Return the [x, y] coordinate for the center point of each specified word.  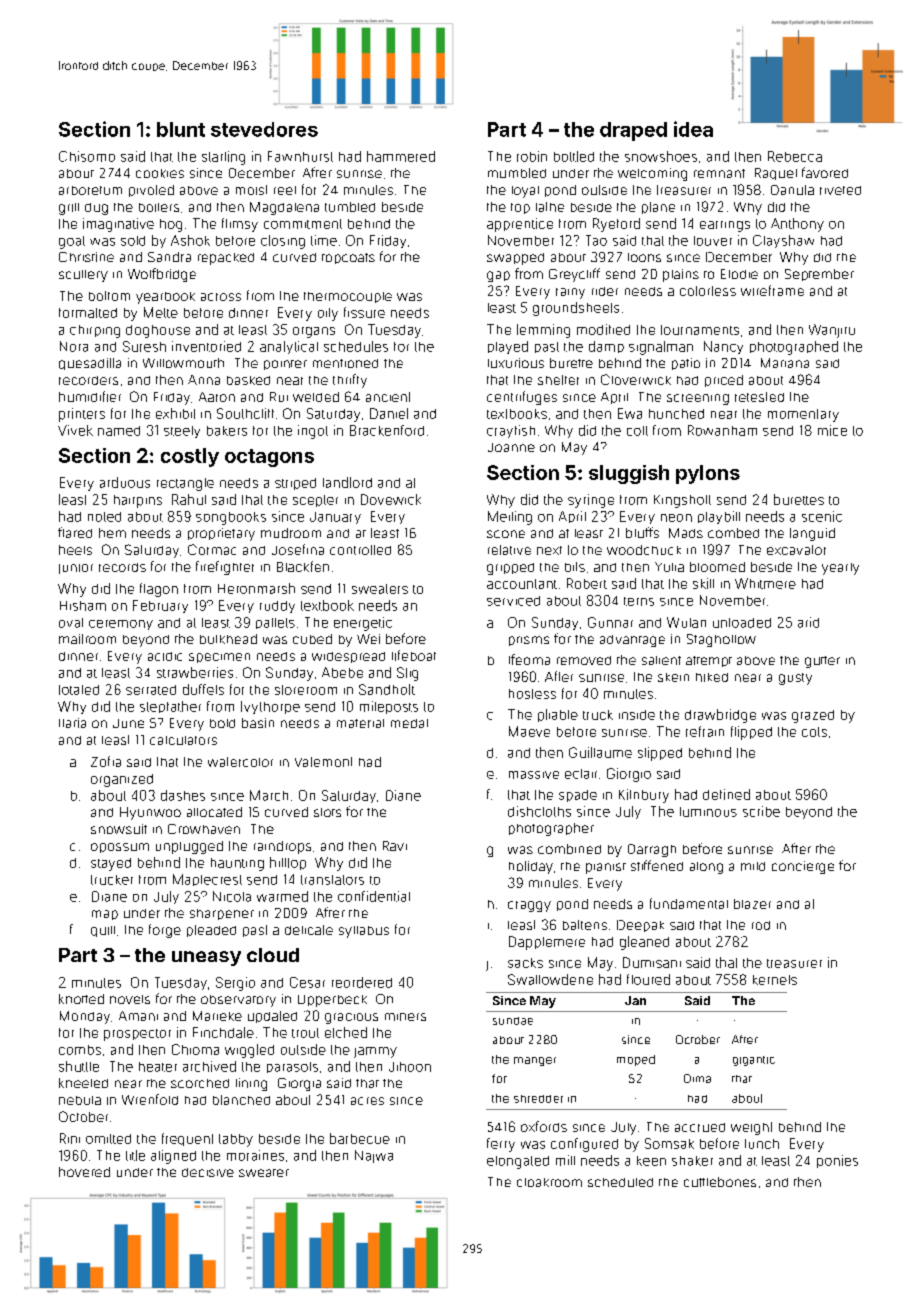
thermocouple [348, 297]
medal [409, 723]
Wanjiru [832, 331]
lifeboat [414, 655]
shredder [538, 1099]
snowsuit [119, 829]
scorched [200, 1083]
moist [251, 190]
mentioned [345, 363]
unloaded [742, 623]
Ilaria [72, 723]
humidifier [90, 396]
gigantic [754, 1061]
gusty [795, 679]
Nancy [723, 347]
